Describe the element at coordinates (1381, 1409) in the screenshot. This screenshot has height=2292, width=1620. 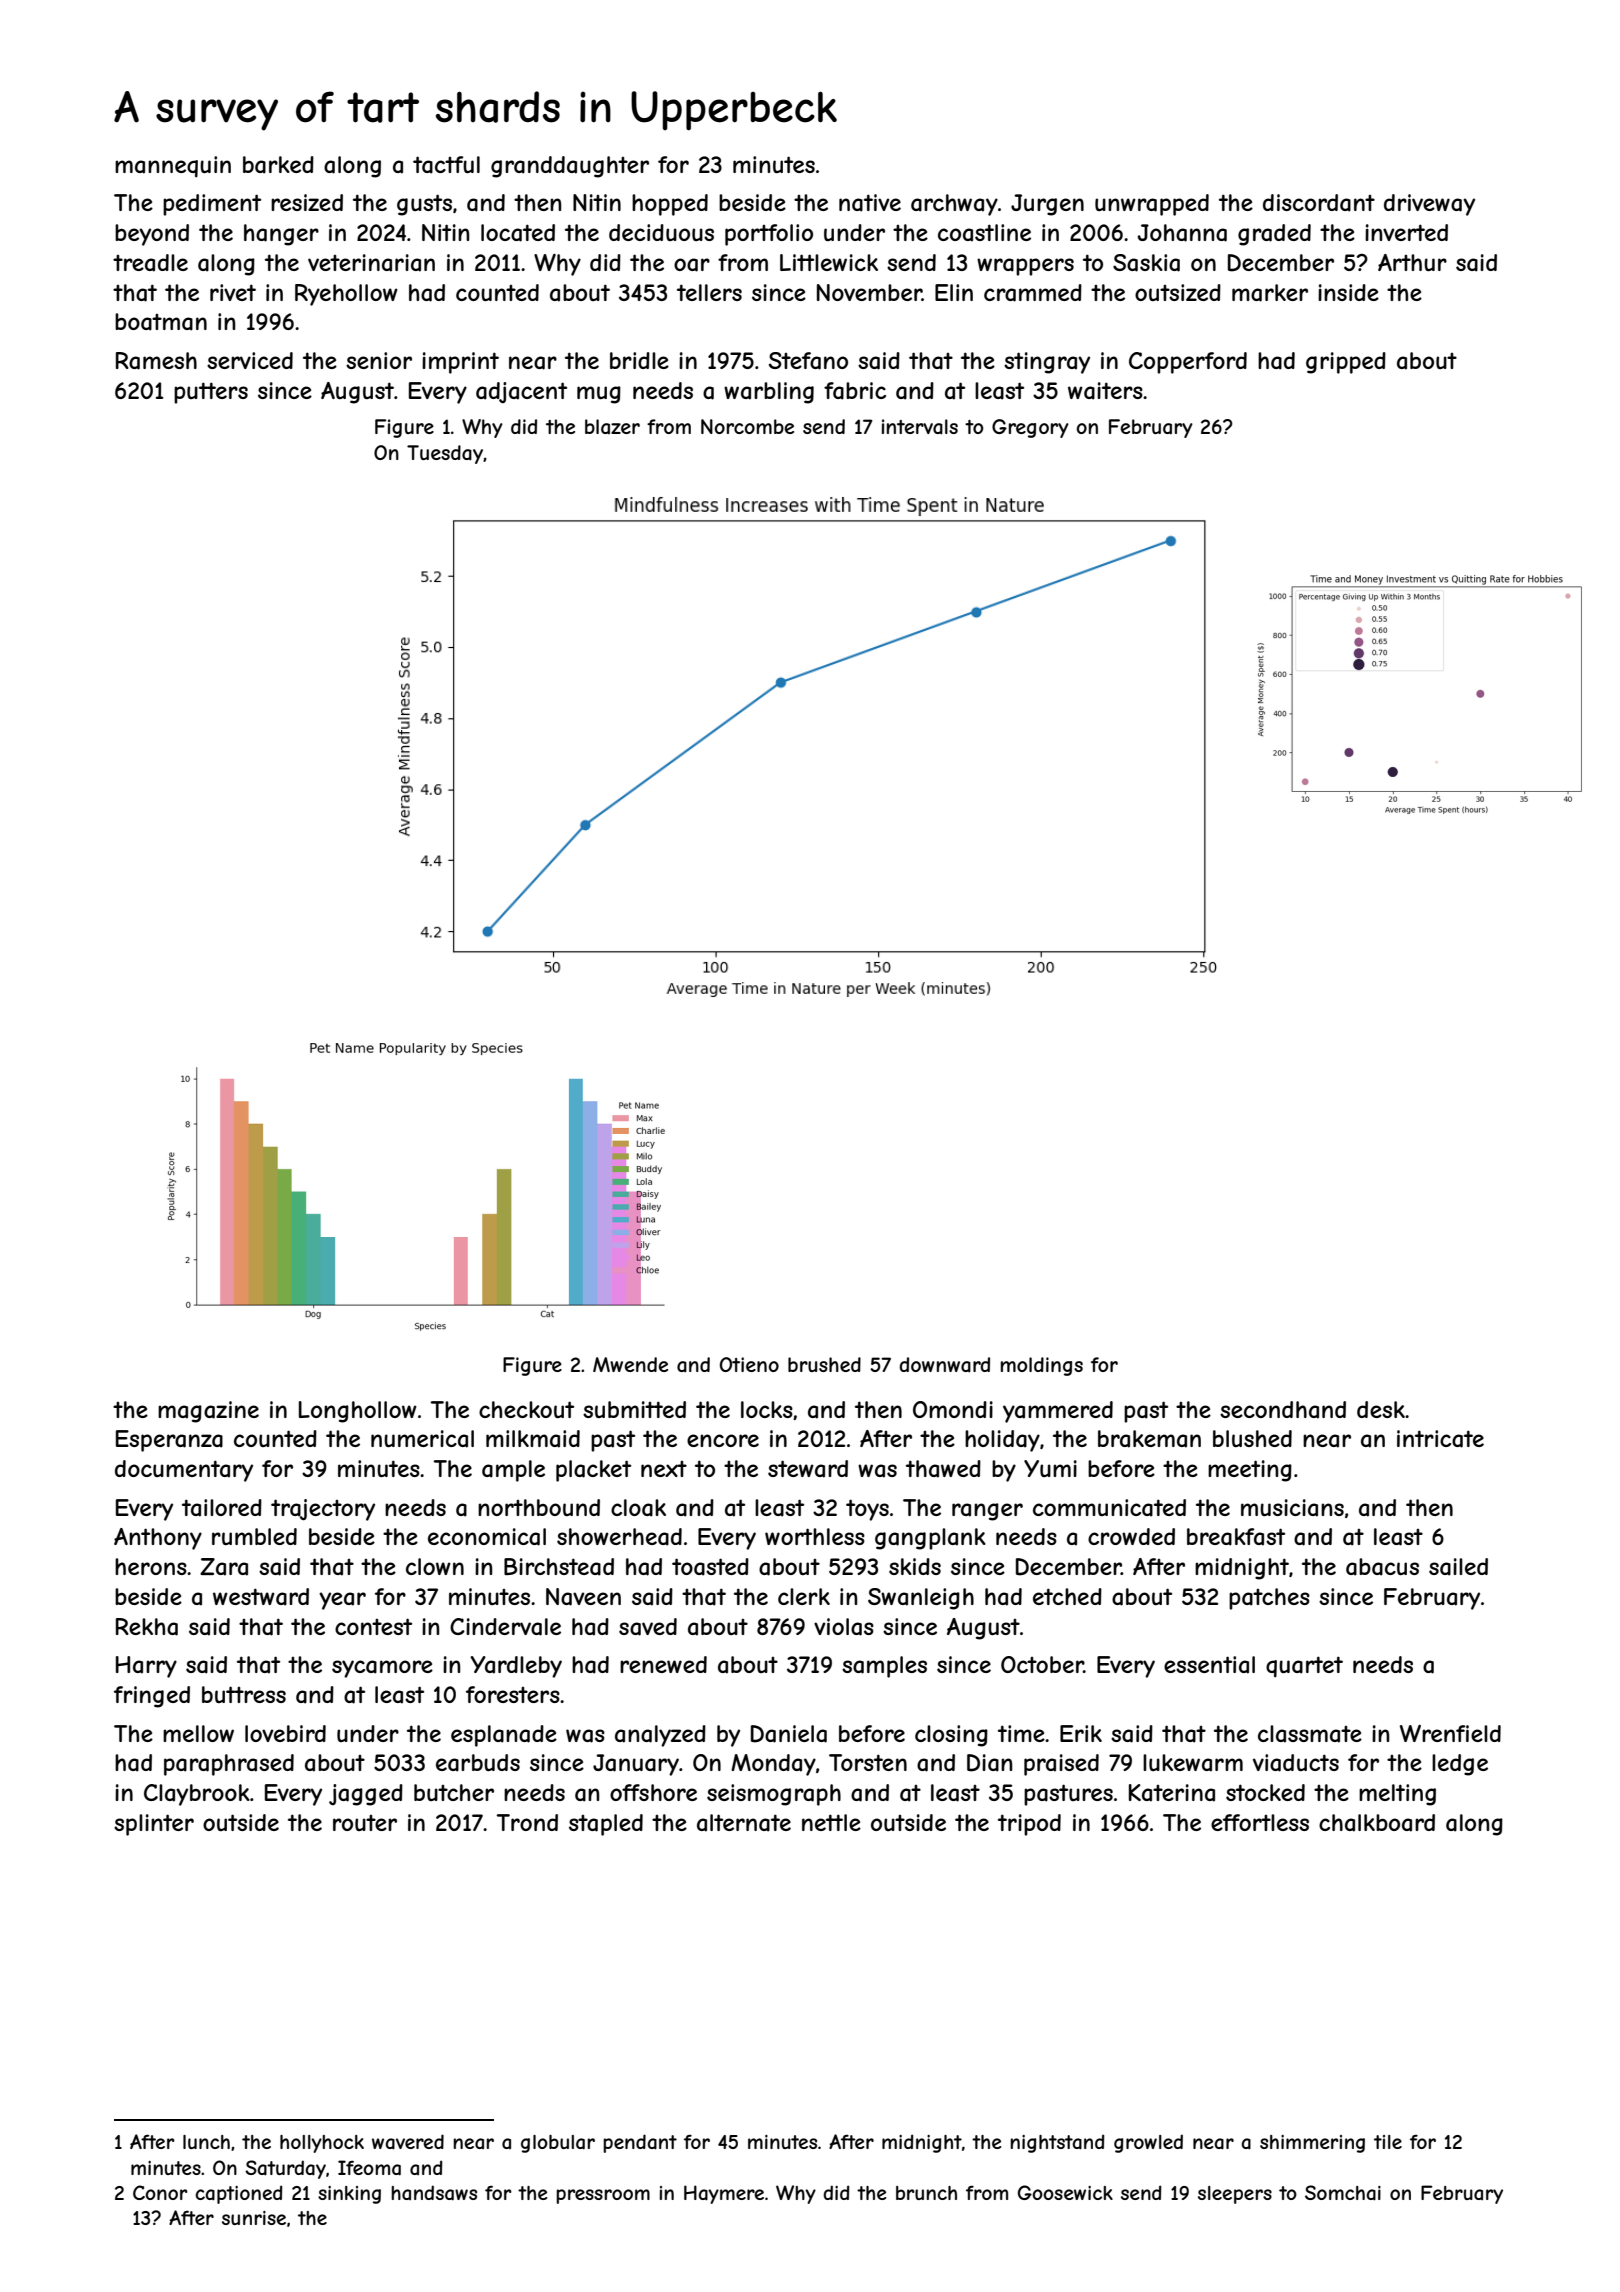
I see `desk` at that location.
